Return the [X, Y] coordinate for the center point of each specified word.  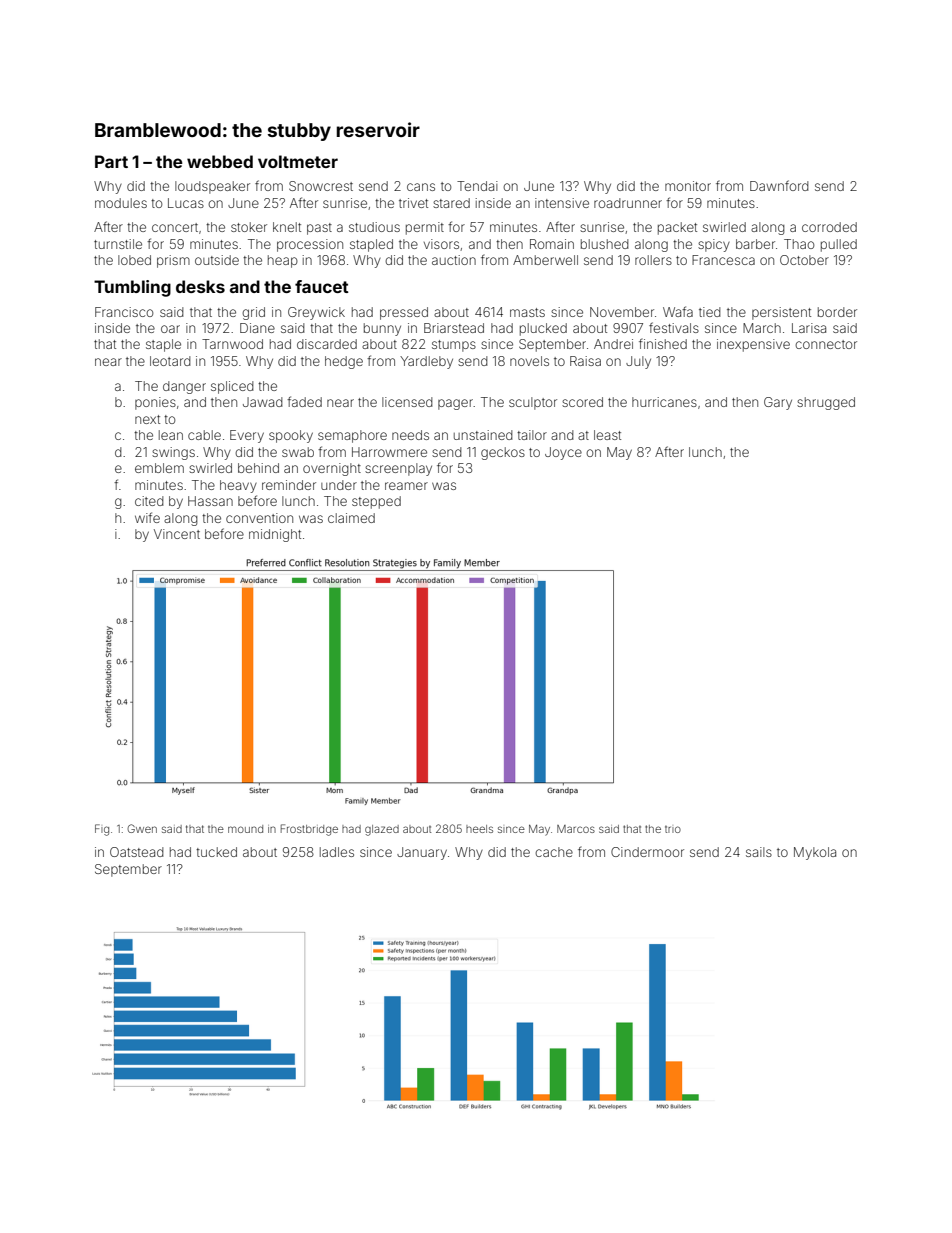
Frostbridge [309, 830]
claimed [351, 518]
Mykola [815, 853]
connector [826, 344]
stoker [249, 227]
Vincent [177, 534]
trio [673, 829]
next [147, 419]
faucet [322, 286]
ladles [337, 852]
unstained [483, 435]
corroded [829, 227]
